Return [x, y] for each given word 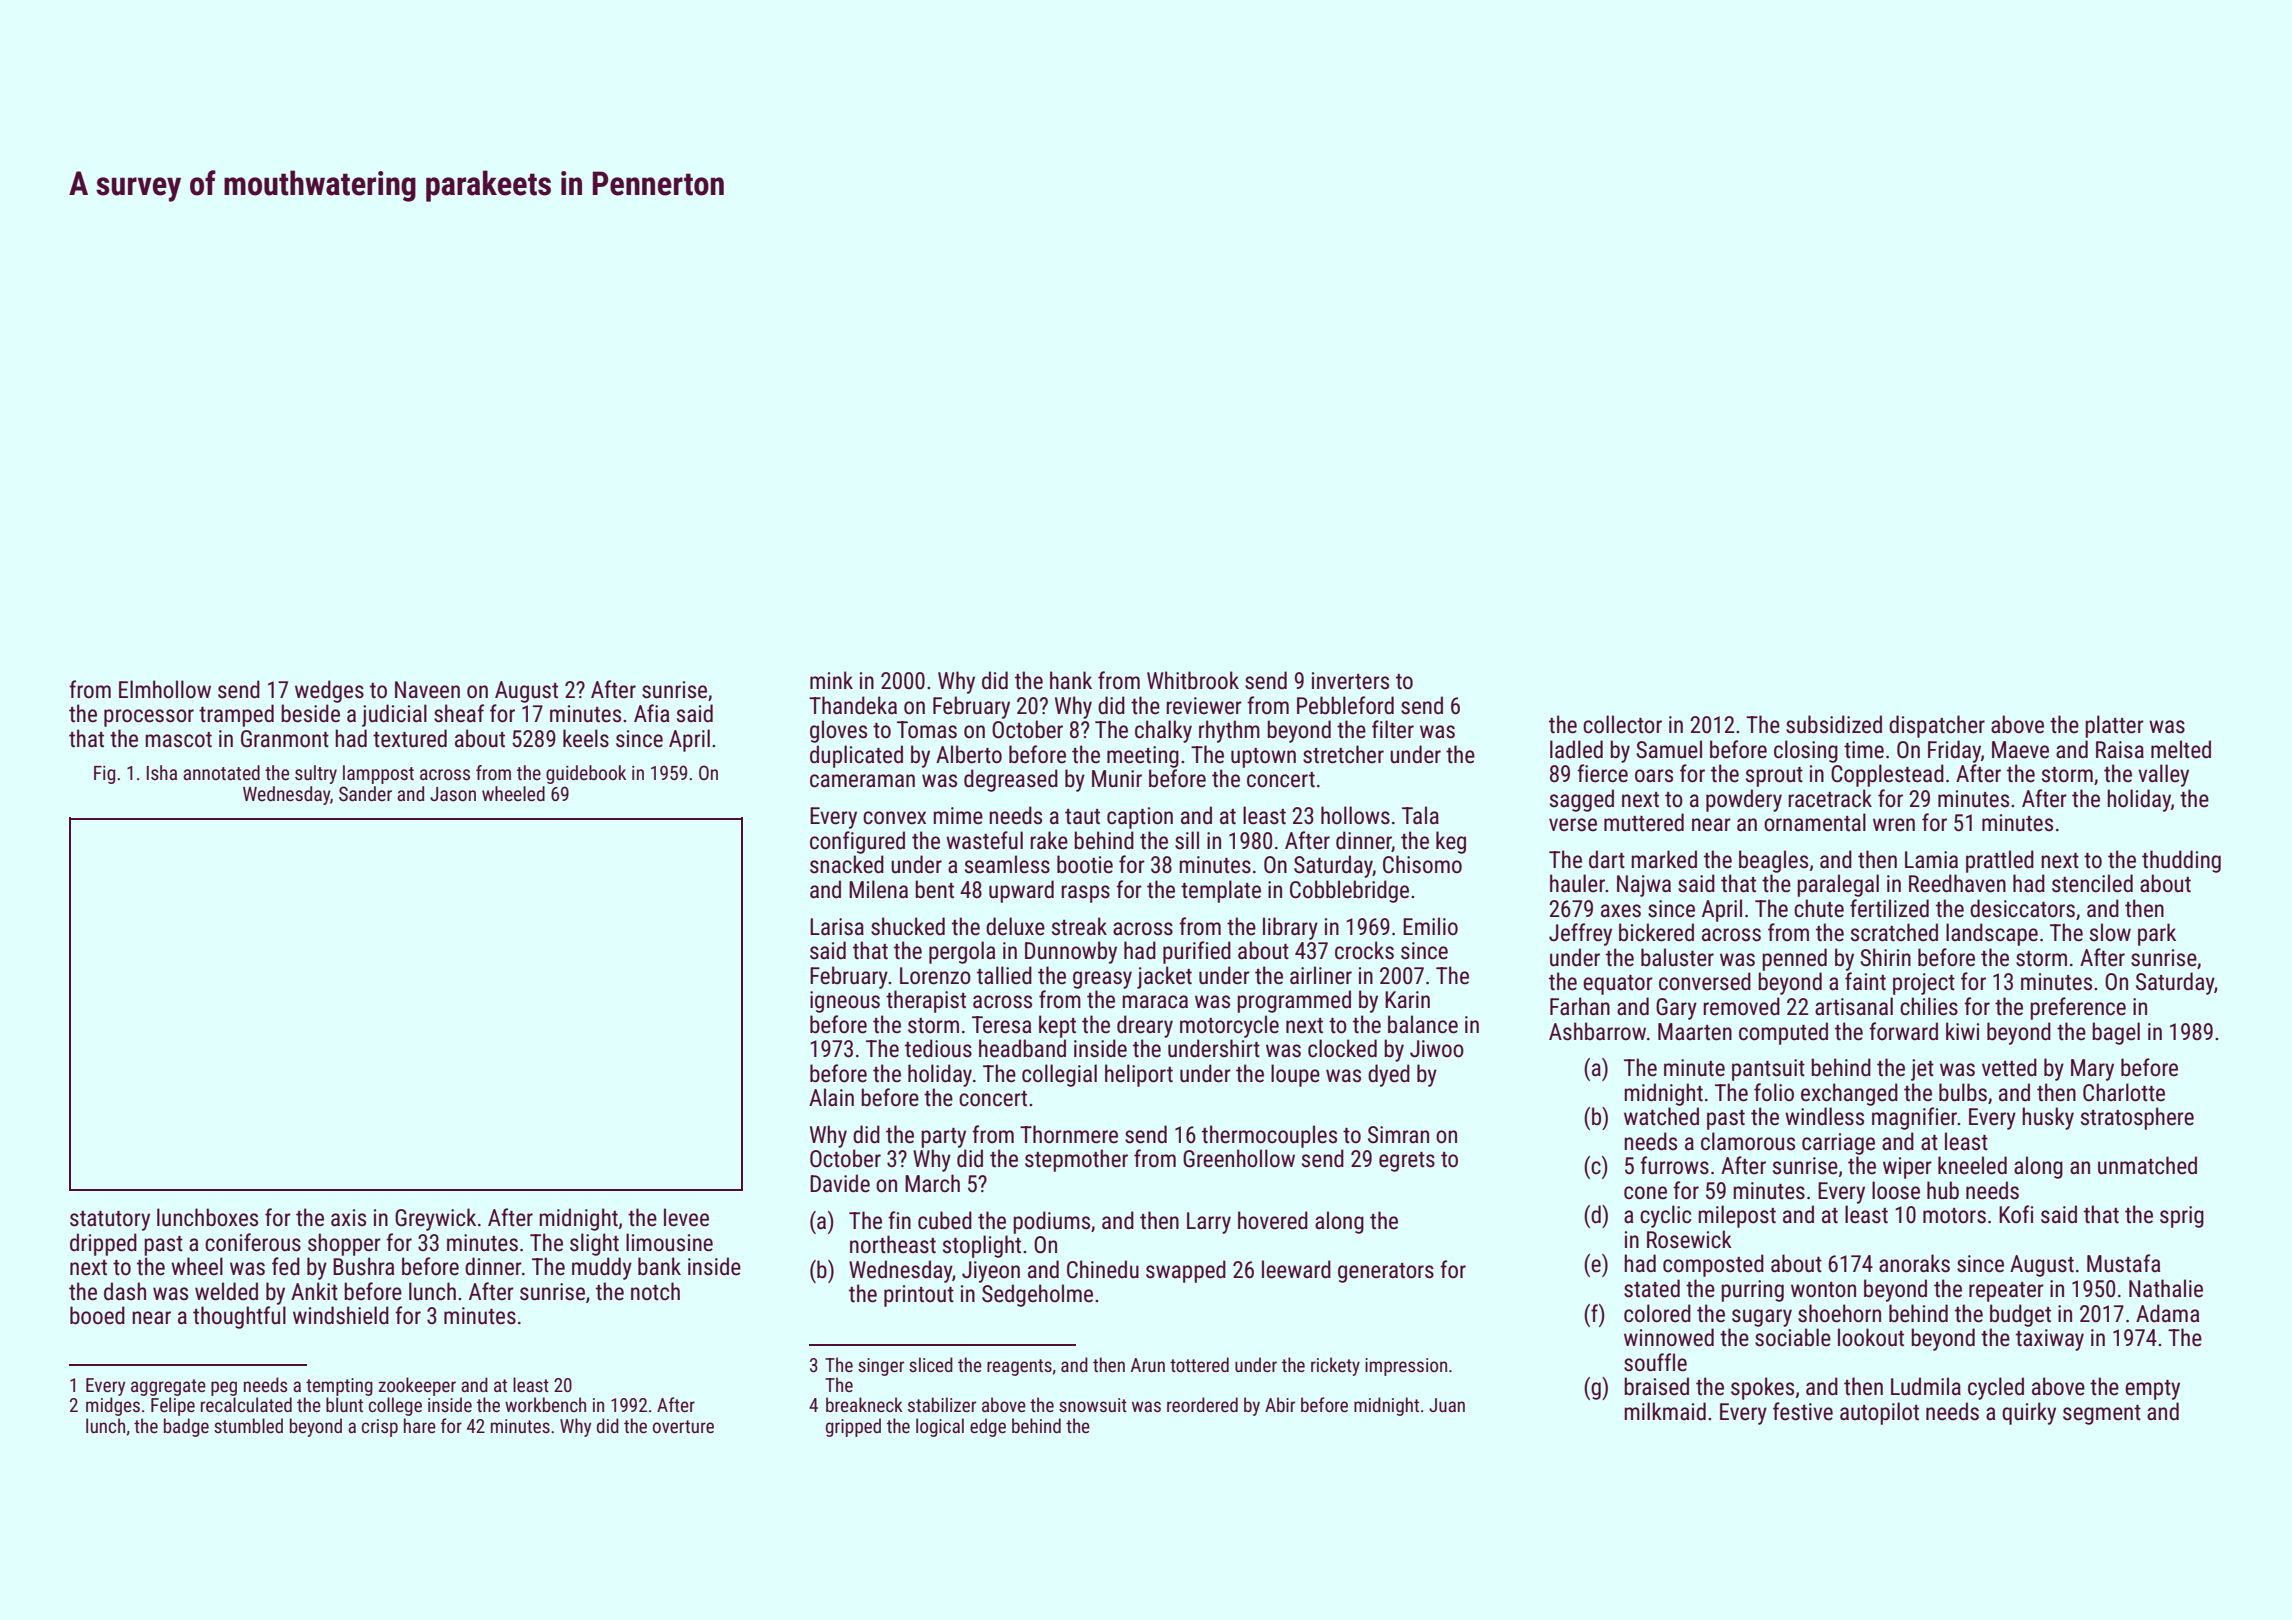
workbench [545, 1404]
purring [1752, 1291]
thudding [2181, 861]
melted [2181, 749]
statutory [110, 1221]
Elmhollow [165, 689]
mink [831, 680]
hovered [1273, 1220]
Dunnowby [1071, 952]
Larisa [837, 927]
